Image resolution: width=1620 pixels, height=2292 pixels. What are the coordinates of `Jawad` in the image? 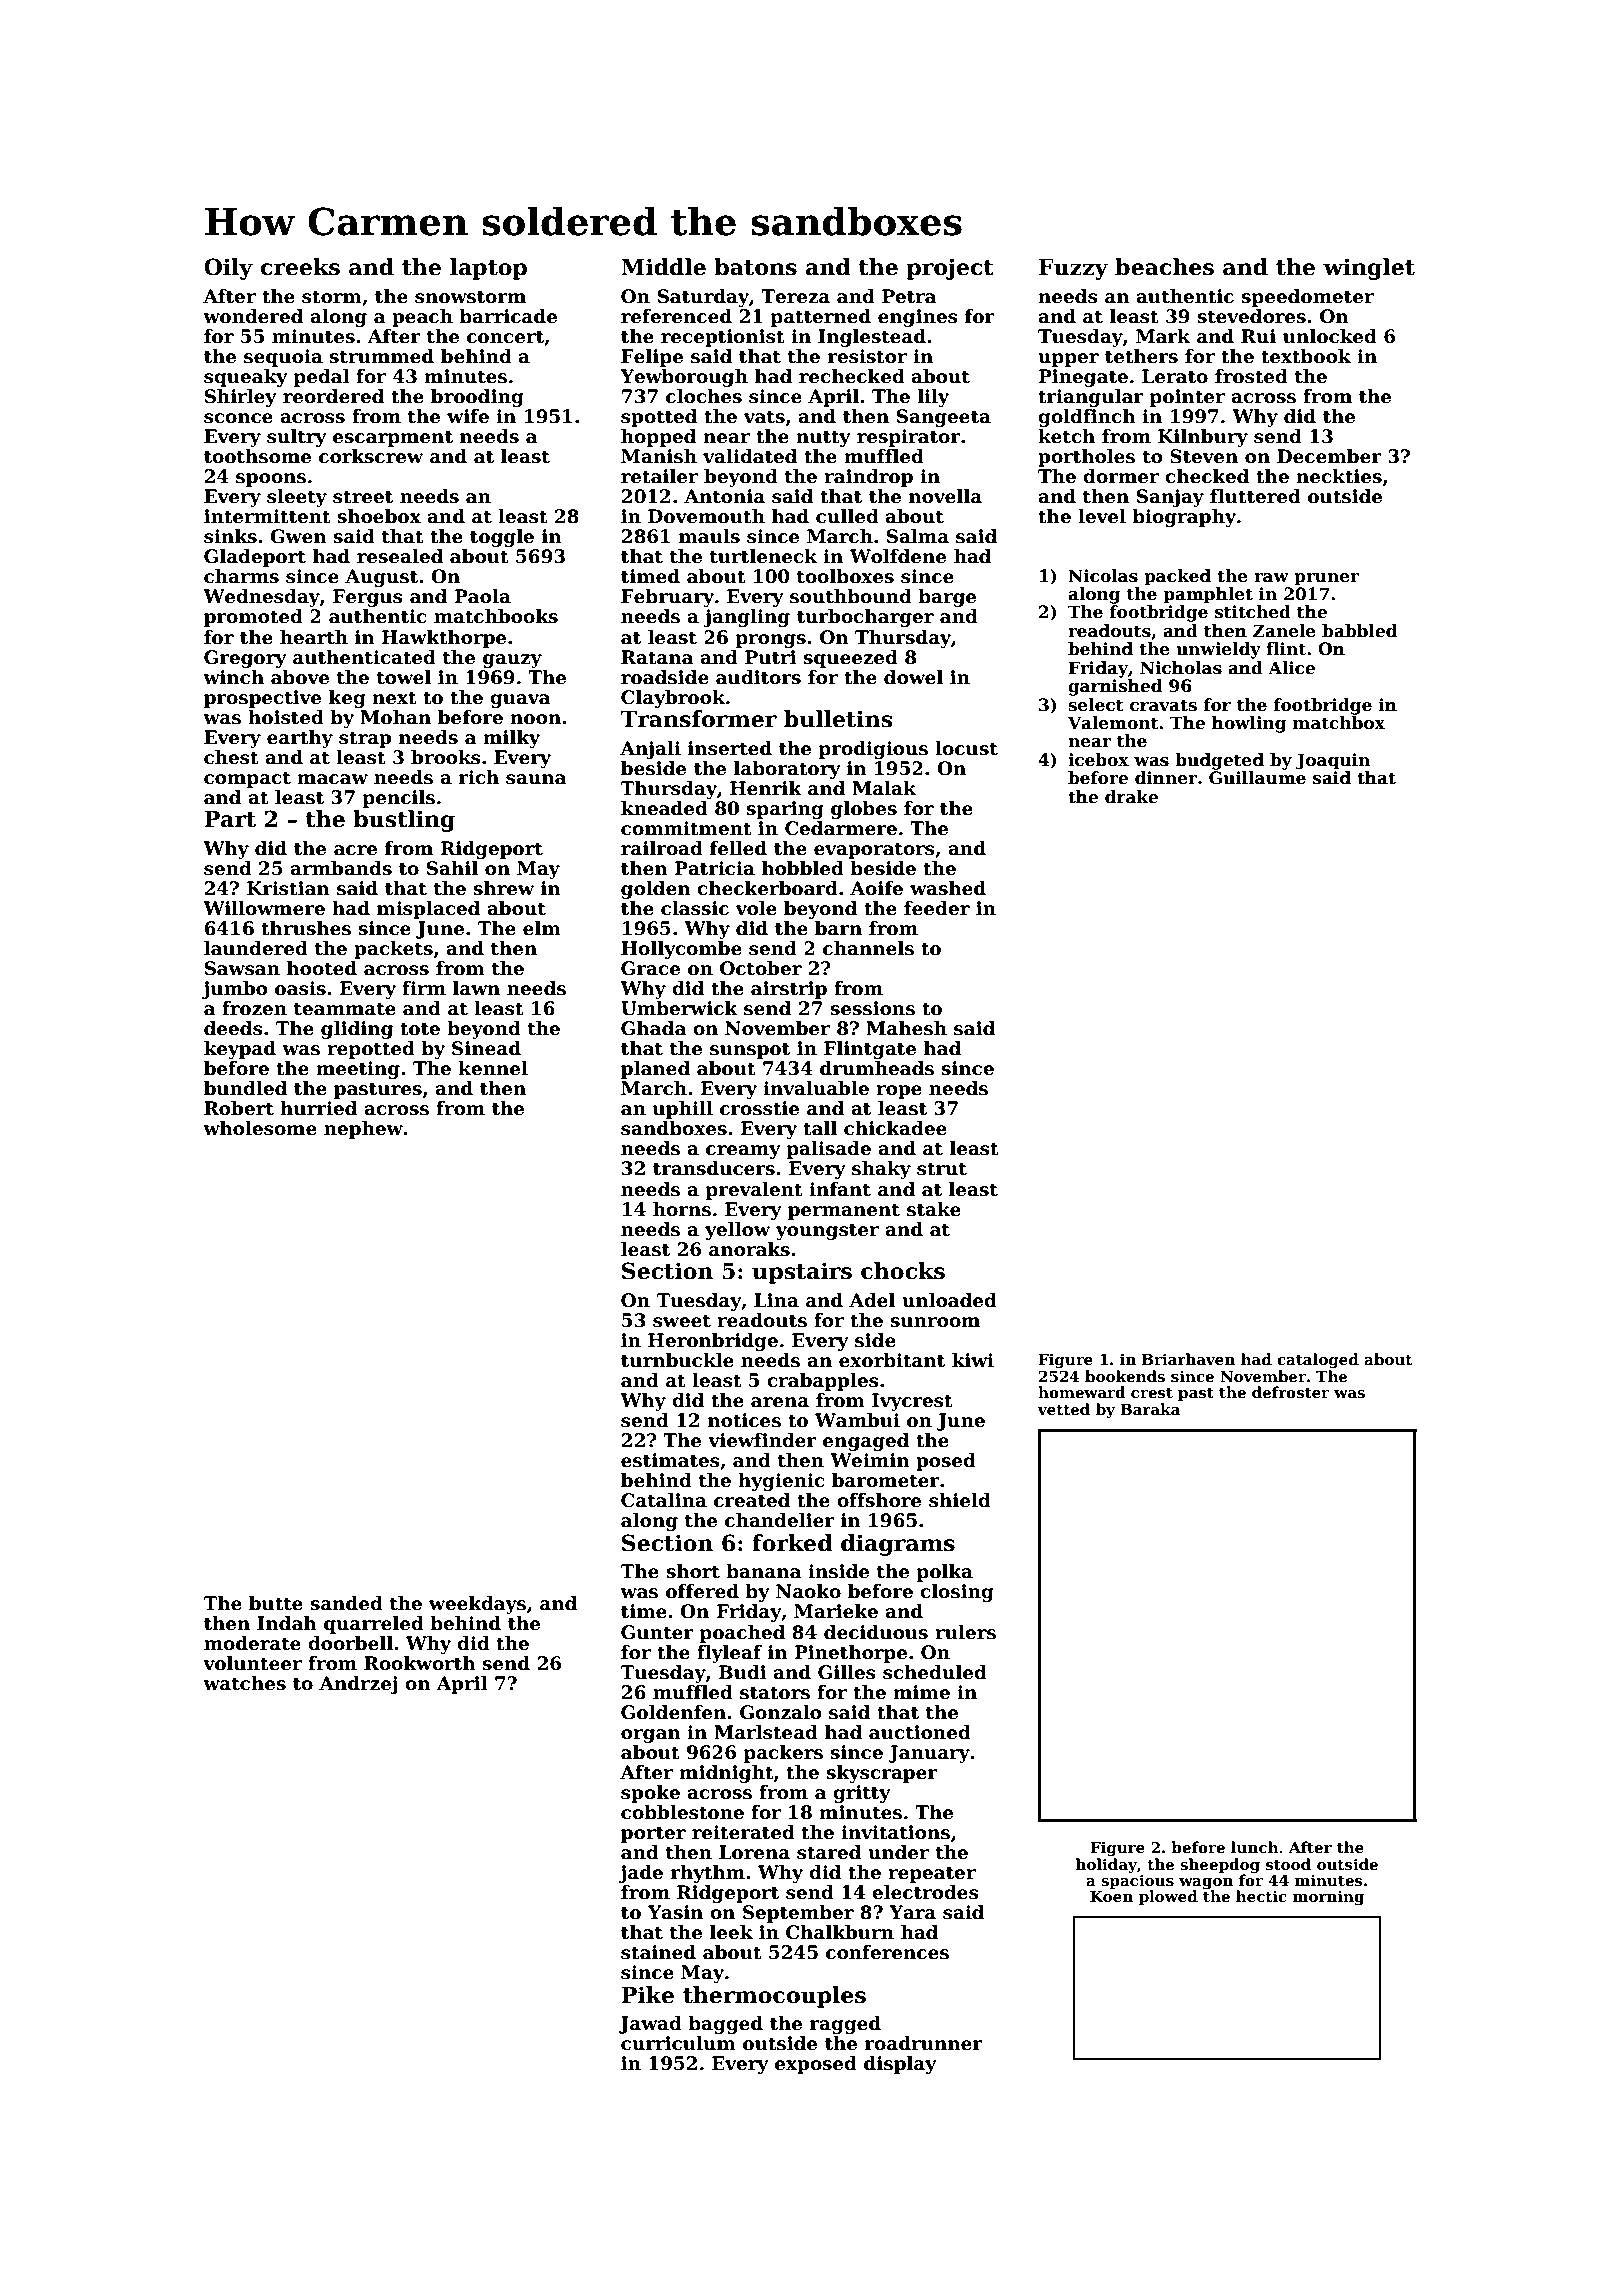 It's located at (650, 2025).
